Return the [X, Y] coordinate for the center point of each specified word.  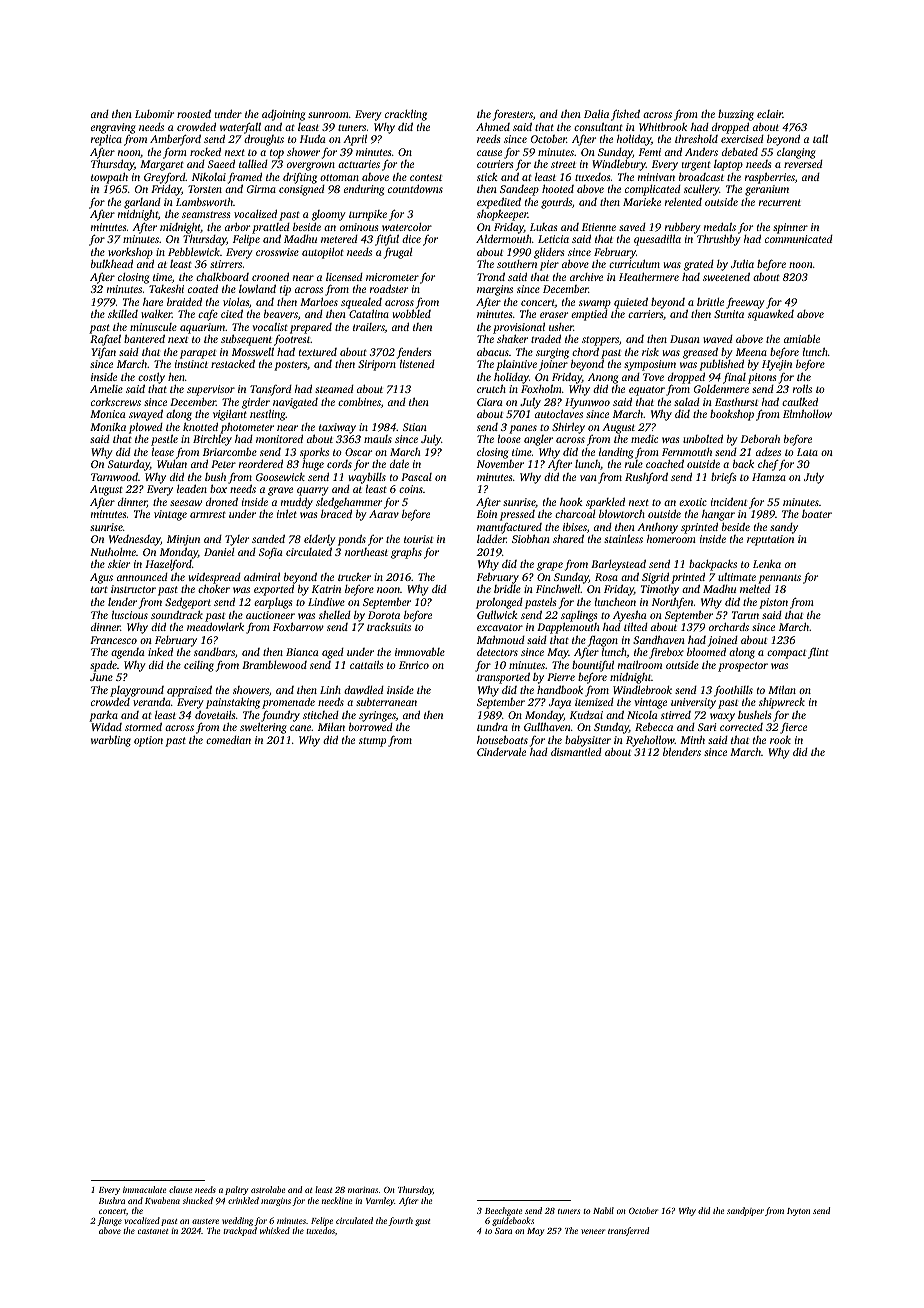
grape [550, 566]
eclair [770, 114]
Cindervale [501, 752]
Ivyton [798, 1212]
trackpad [240, 1231]
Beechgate [503, 1211]
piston [773, 603]
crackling [406, 115]
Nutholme [113, 552]
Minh [692, 740]
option [148, 741]
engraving [113, 128]
